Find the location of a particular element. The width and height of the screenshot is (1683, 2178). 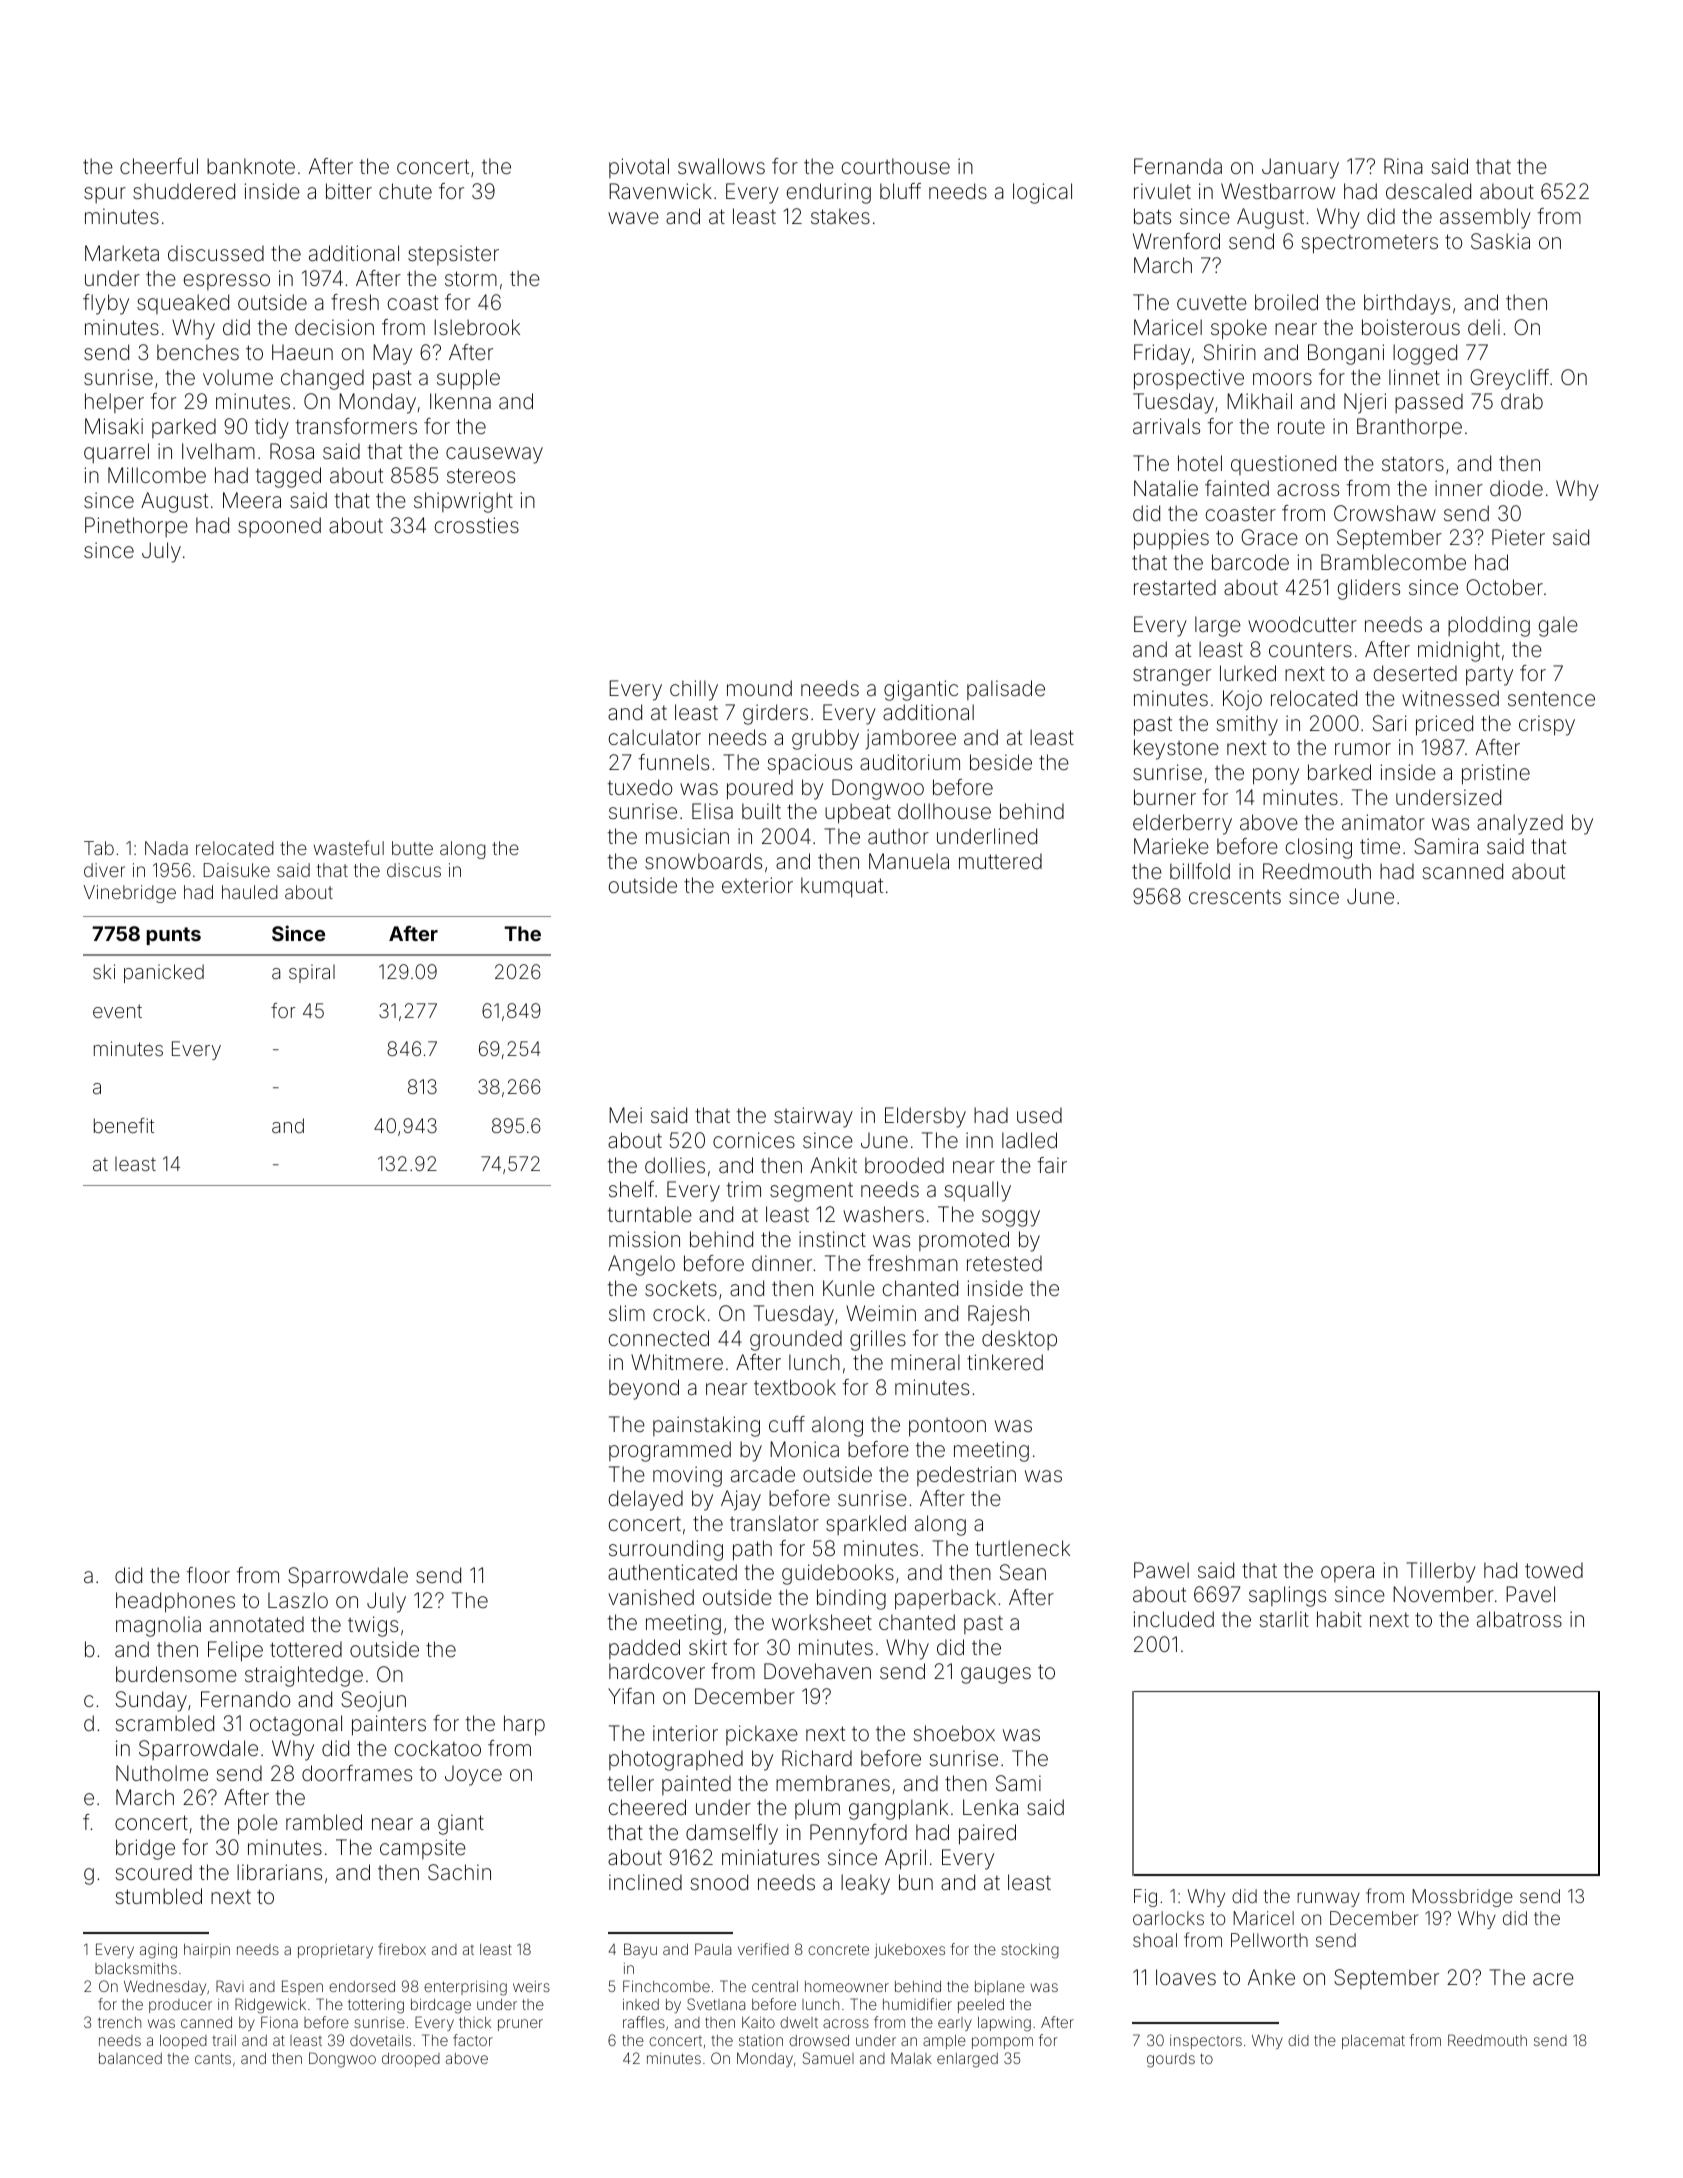

benefit is located at coordinates (124, 1125).
